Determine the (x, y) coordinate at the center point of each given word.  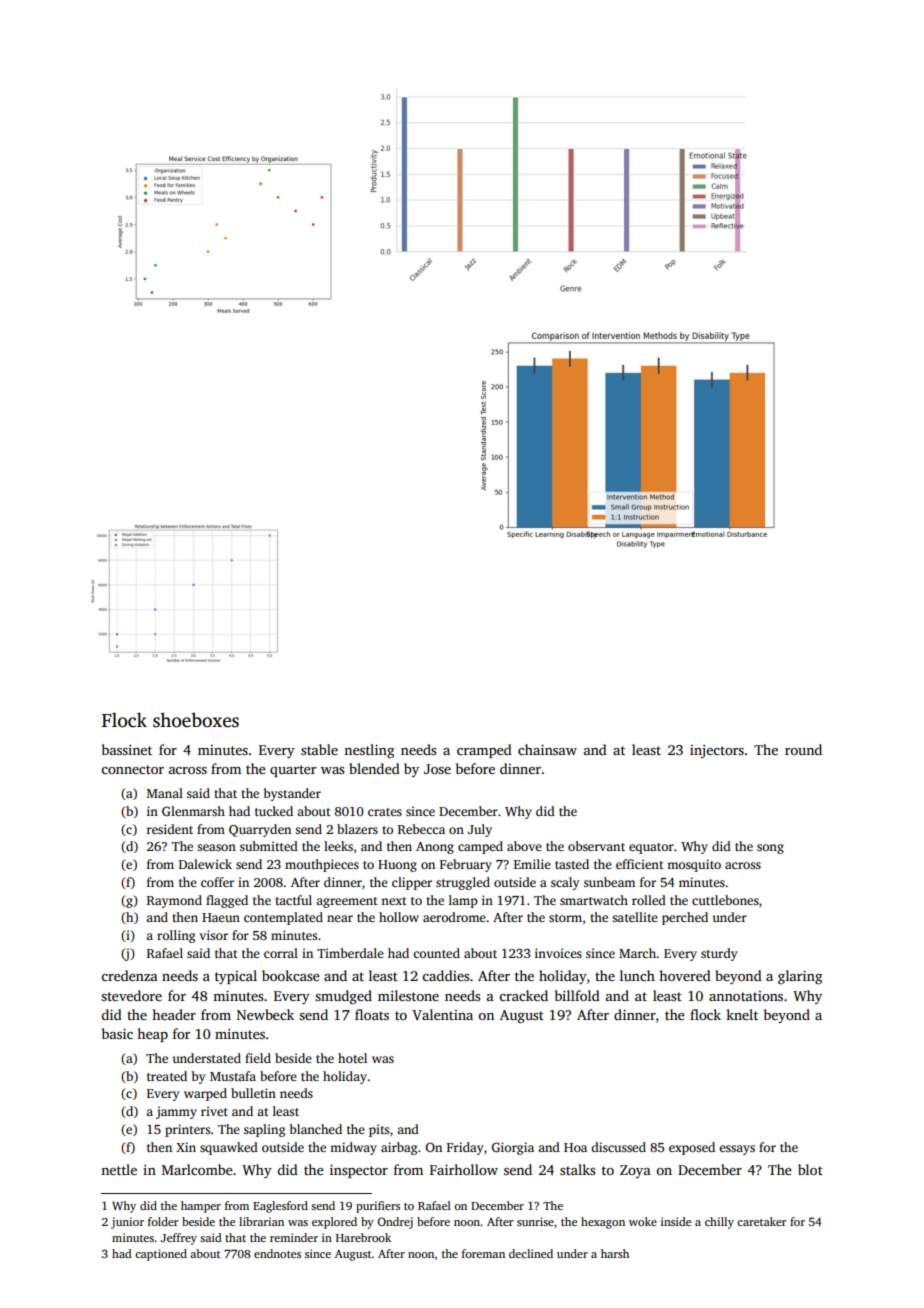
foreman (483, 1253)
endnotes (277, 1253)
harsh (615, 1253)
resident (170, 829)
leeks (338, 846)
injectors (717, 751)
